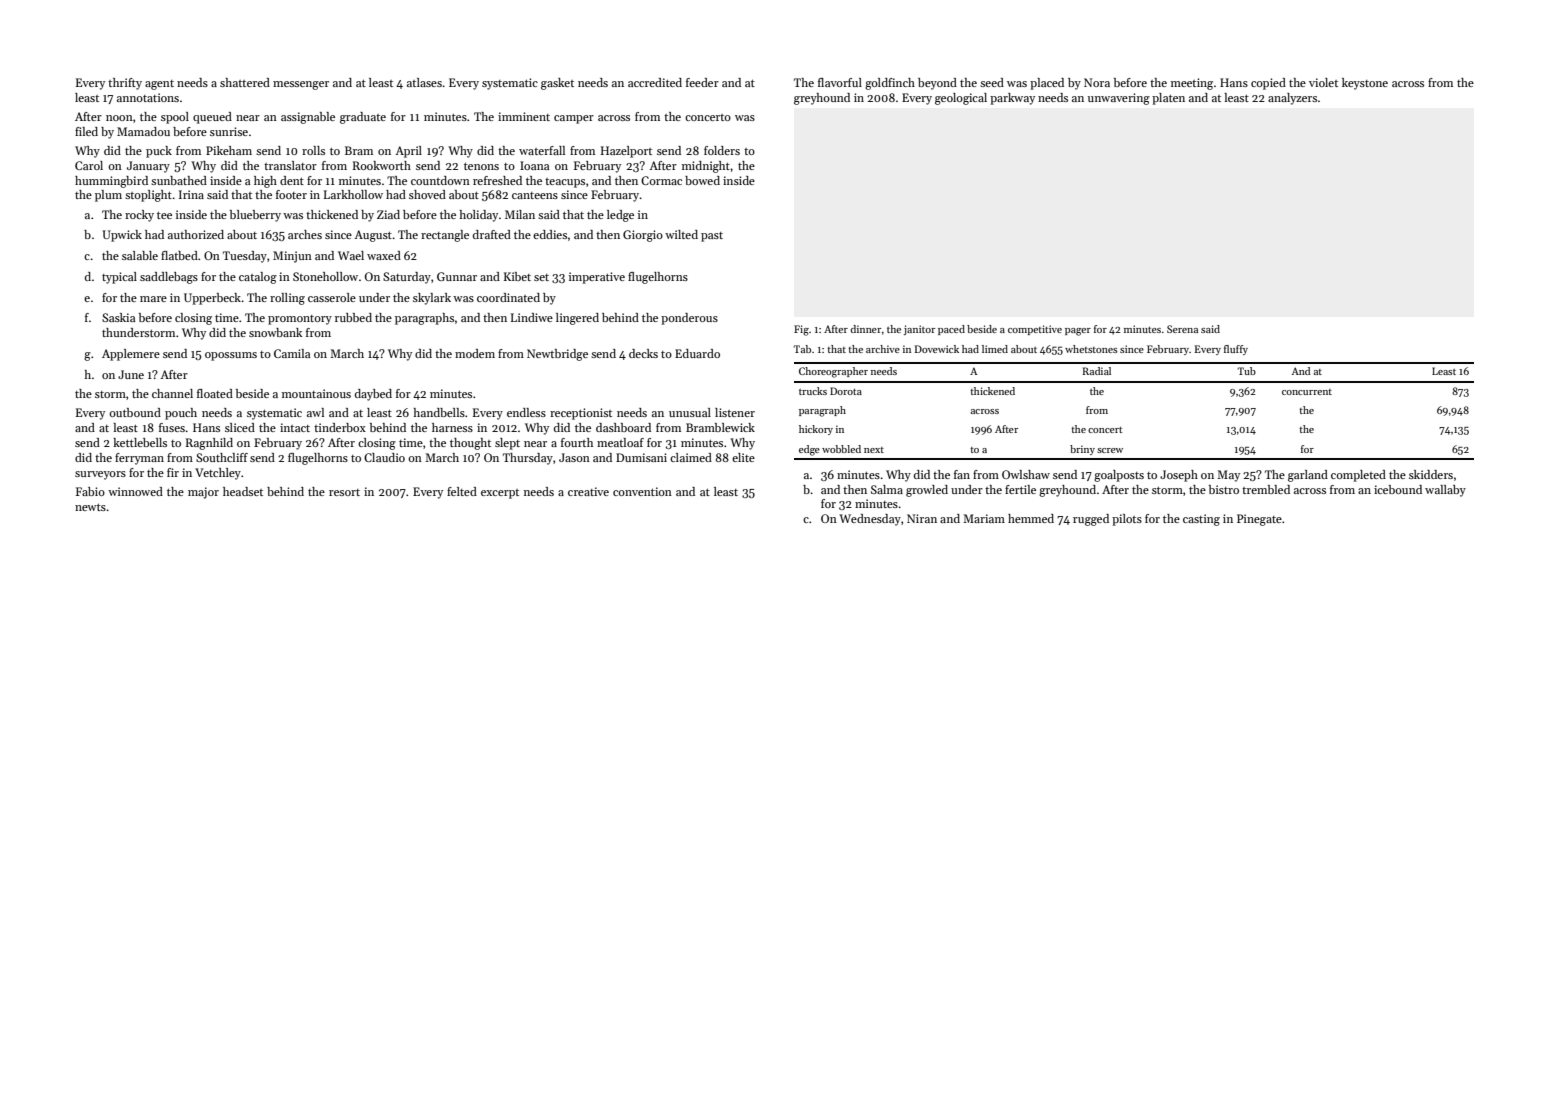 The image size is (1549, 1095). What do you see at coordinates (111, 182) in the screenshot?
I see `hummingbird` at bounding box center [111, 182].
